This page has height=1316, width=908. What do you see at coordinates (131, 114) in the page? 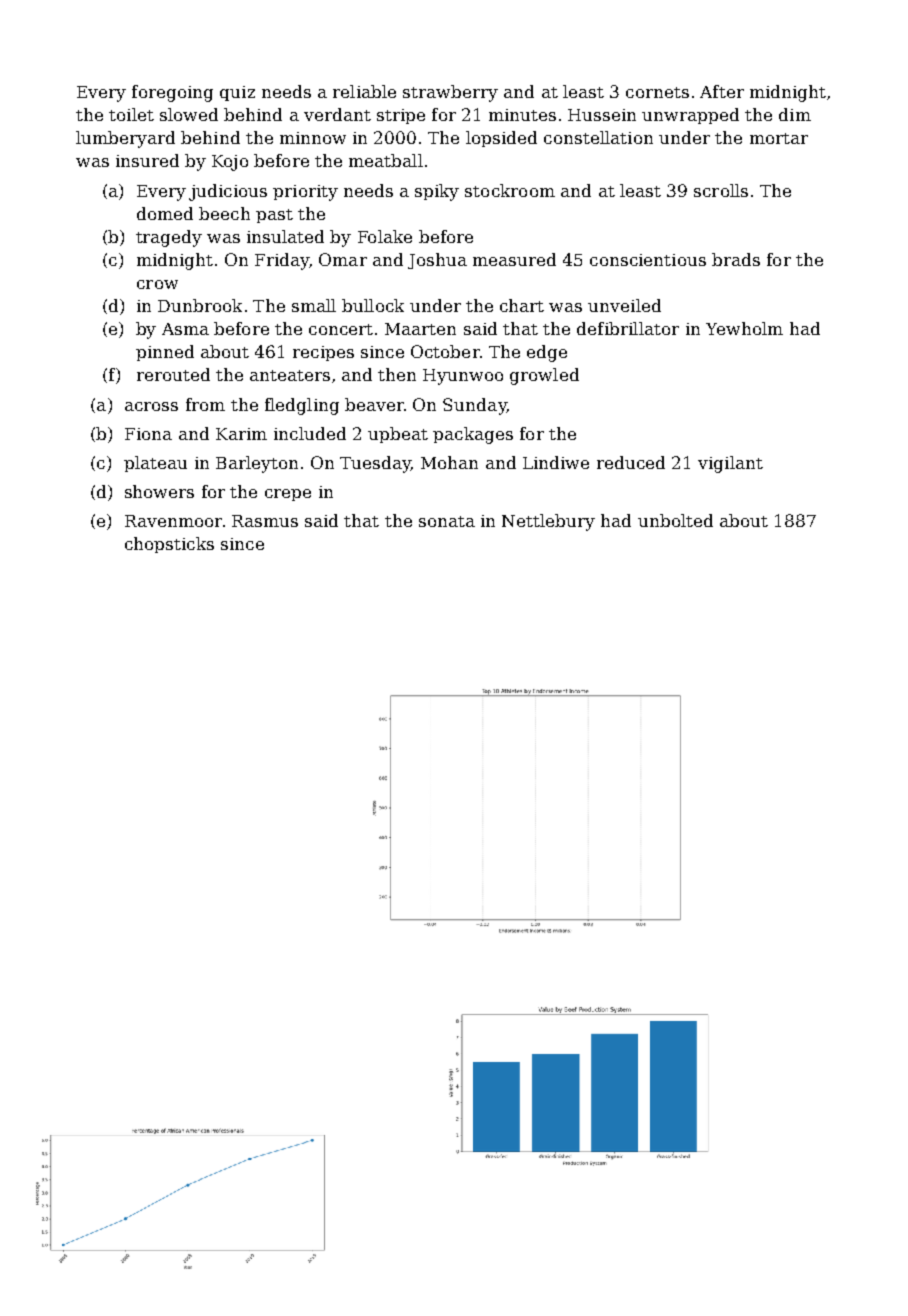
I see `toilet` at bounding box center [131, 114].
